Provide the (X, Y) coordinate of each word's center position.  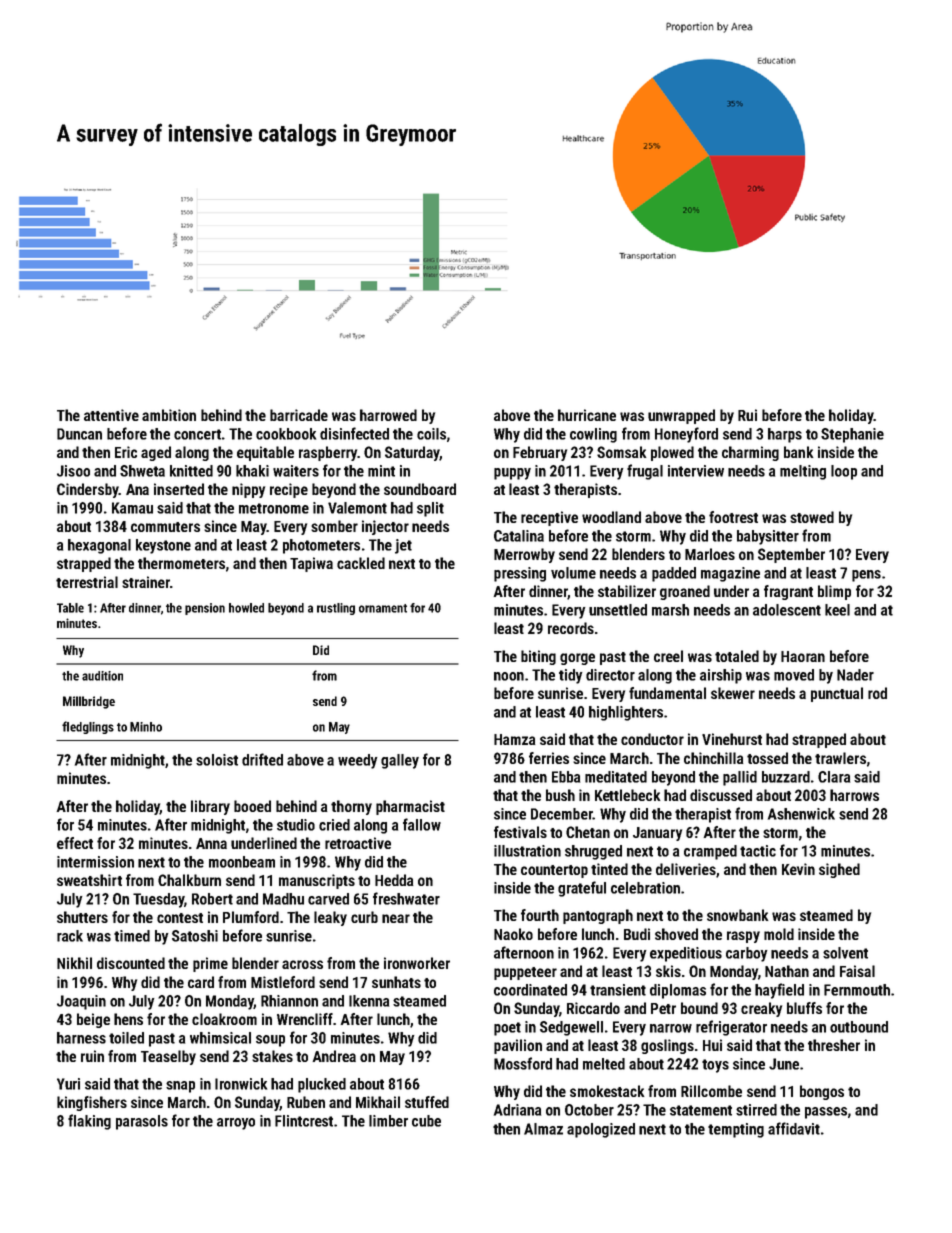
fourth (540, 915)
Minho (146, 727)
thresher (834, 1045)
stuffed (427, 1102)
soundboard (420, 489)
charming (750, 453)
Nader (855, 675)
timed (132, 936)
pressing (520, 574)
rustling (336, 609)
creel (668, 656)
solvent (845, 953)
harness (81, 1038)
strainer (146, 582)
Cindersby (88, 490)
